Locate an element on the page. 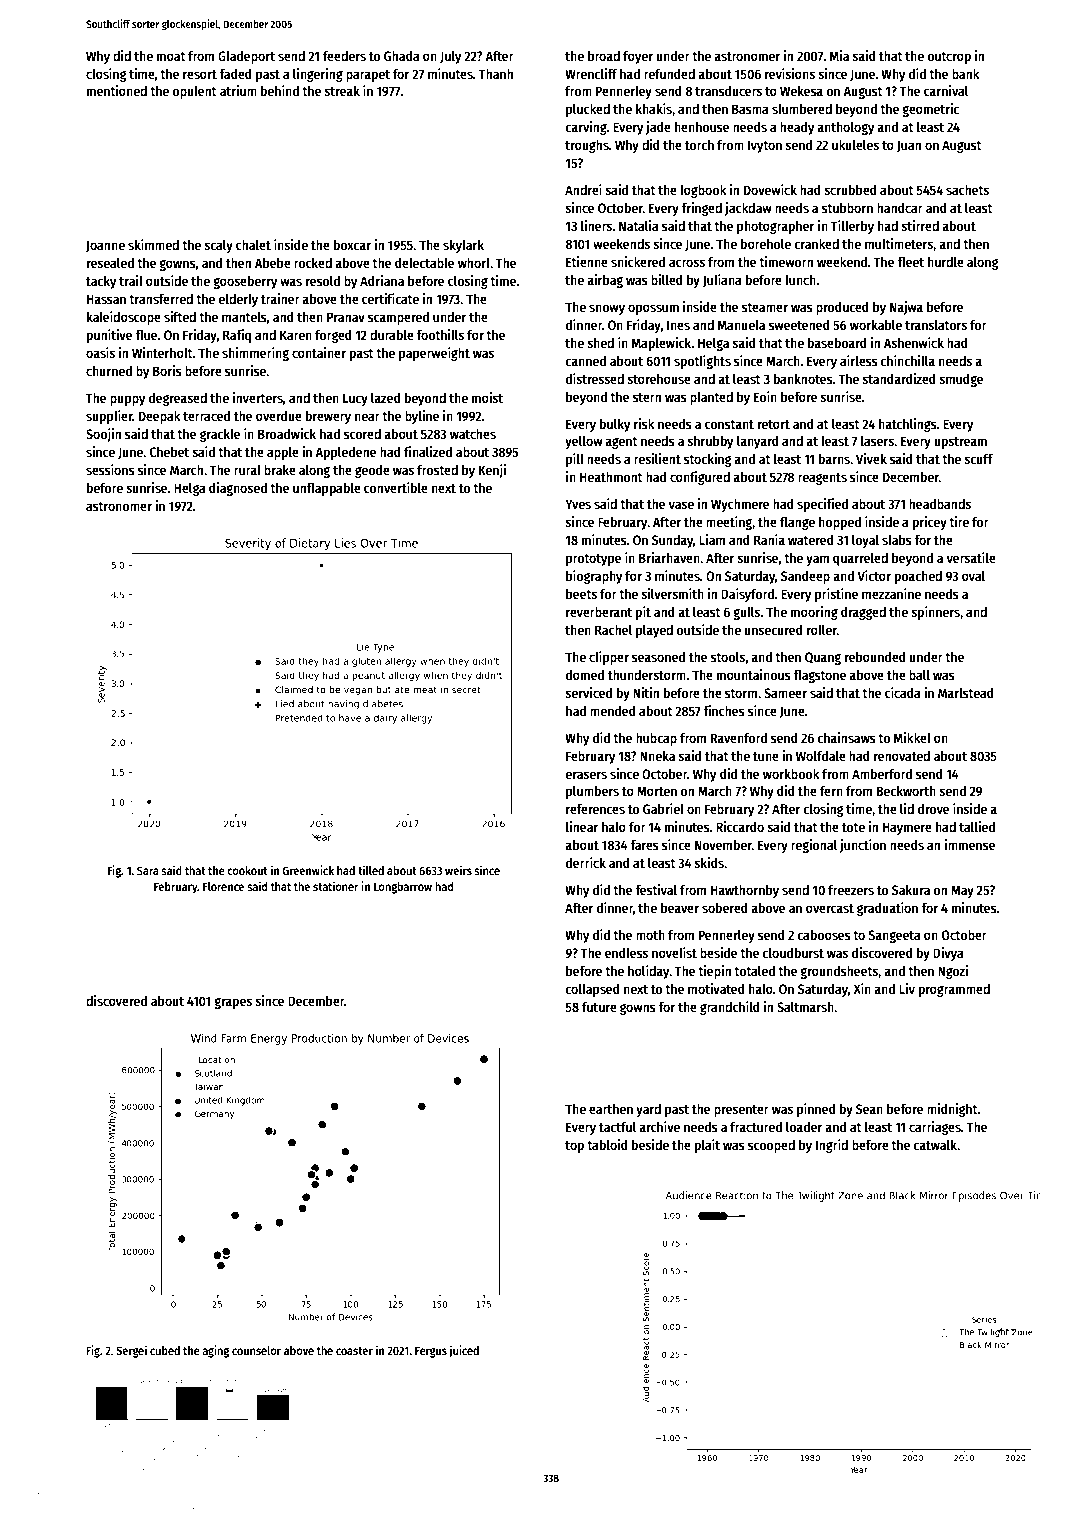 The width and height of the document is (1087, 1538). Thanh is located at coordinates (496, 73).
